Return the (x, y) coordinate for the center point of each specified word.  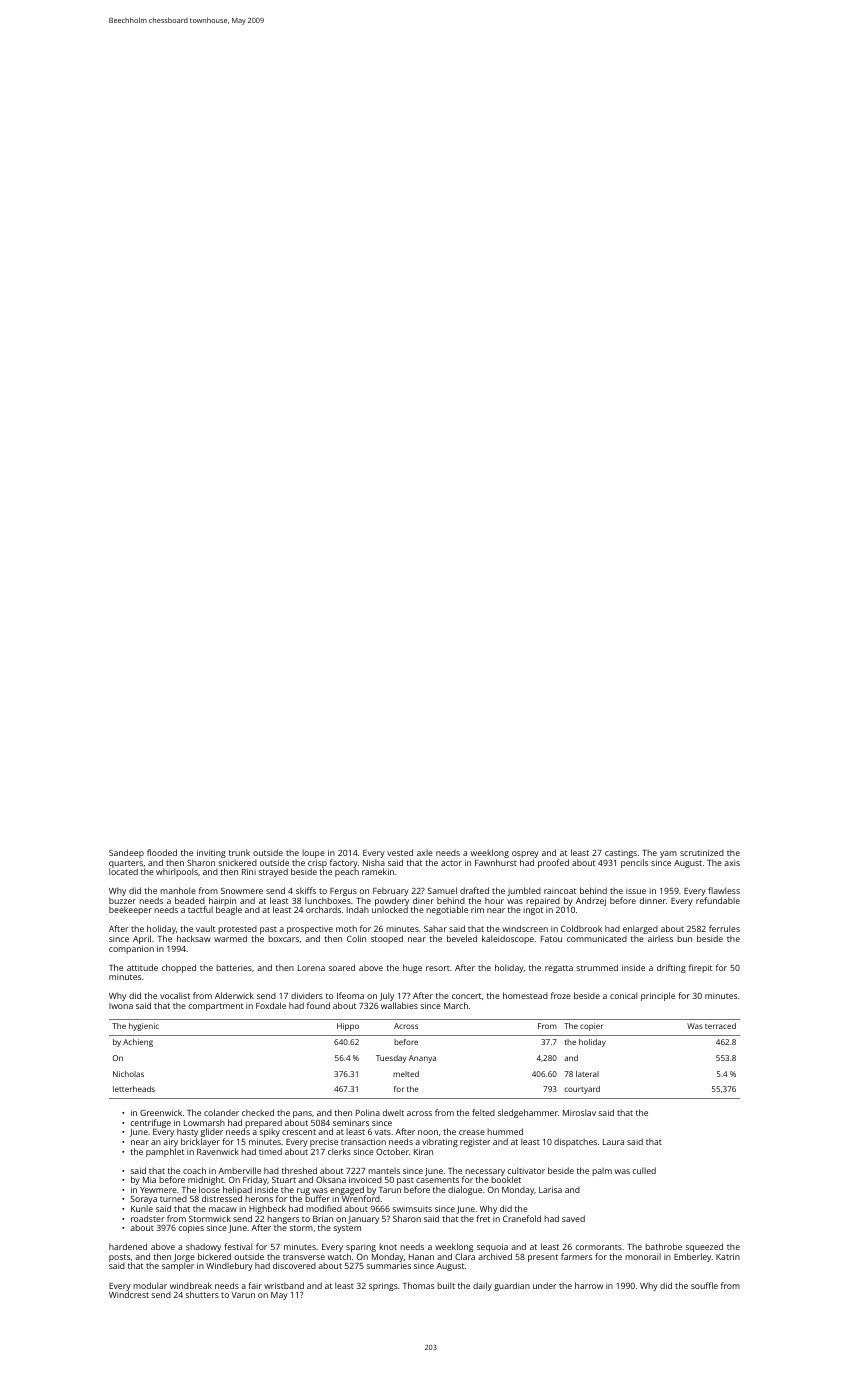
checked (258, 1112)
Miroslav (579, 1112)
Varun (243, 1295)
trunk (239, 852)
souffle (704, 1285)
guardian (512, 1286)
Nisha (374, 862)
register (475, 1143)
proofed (553, 863)
